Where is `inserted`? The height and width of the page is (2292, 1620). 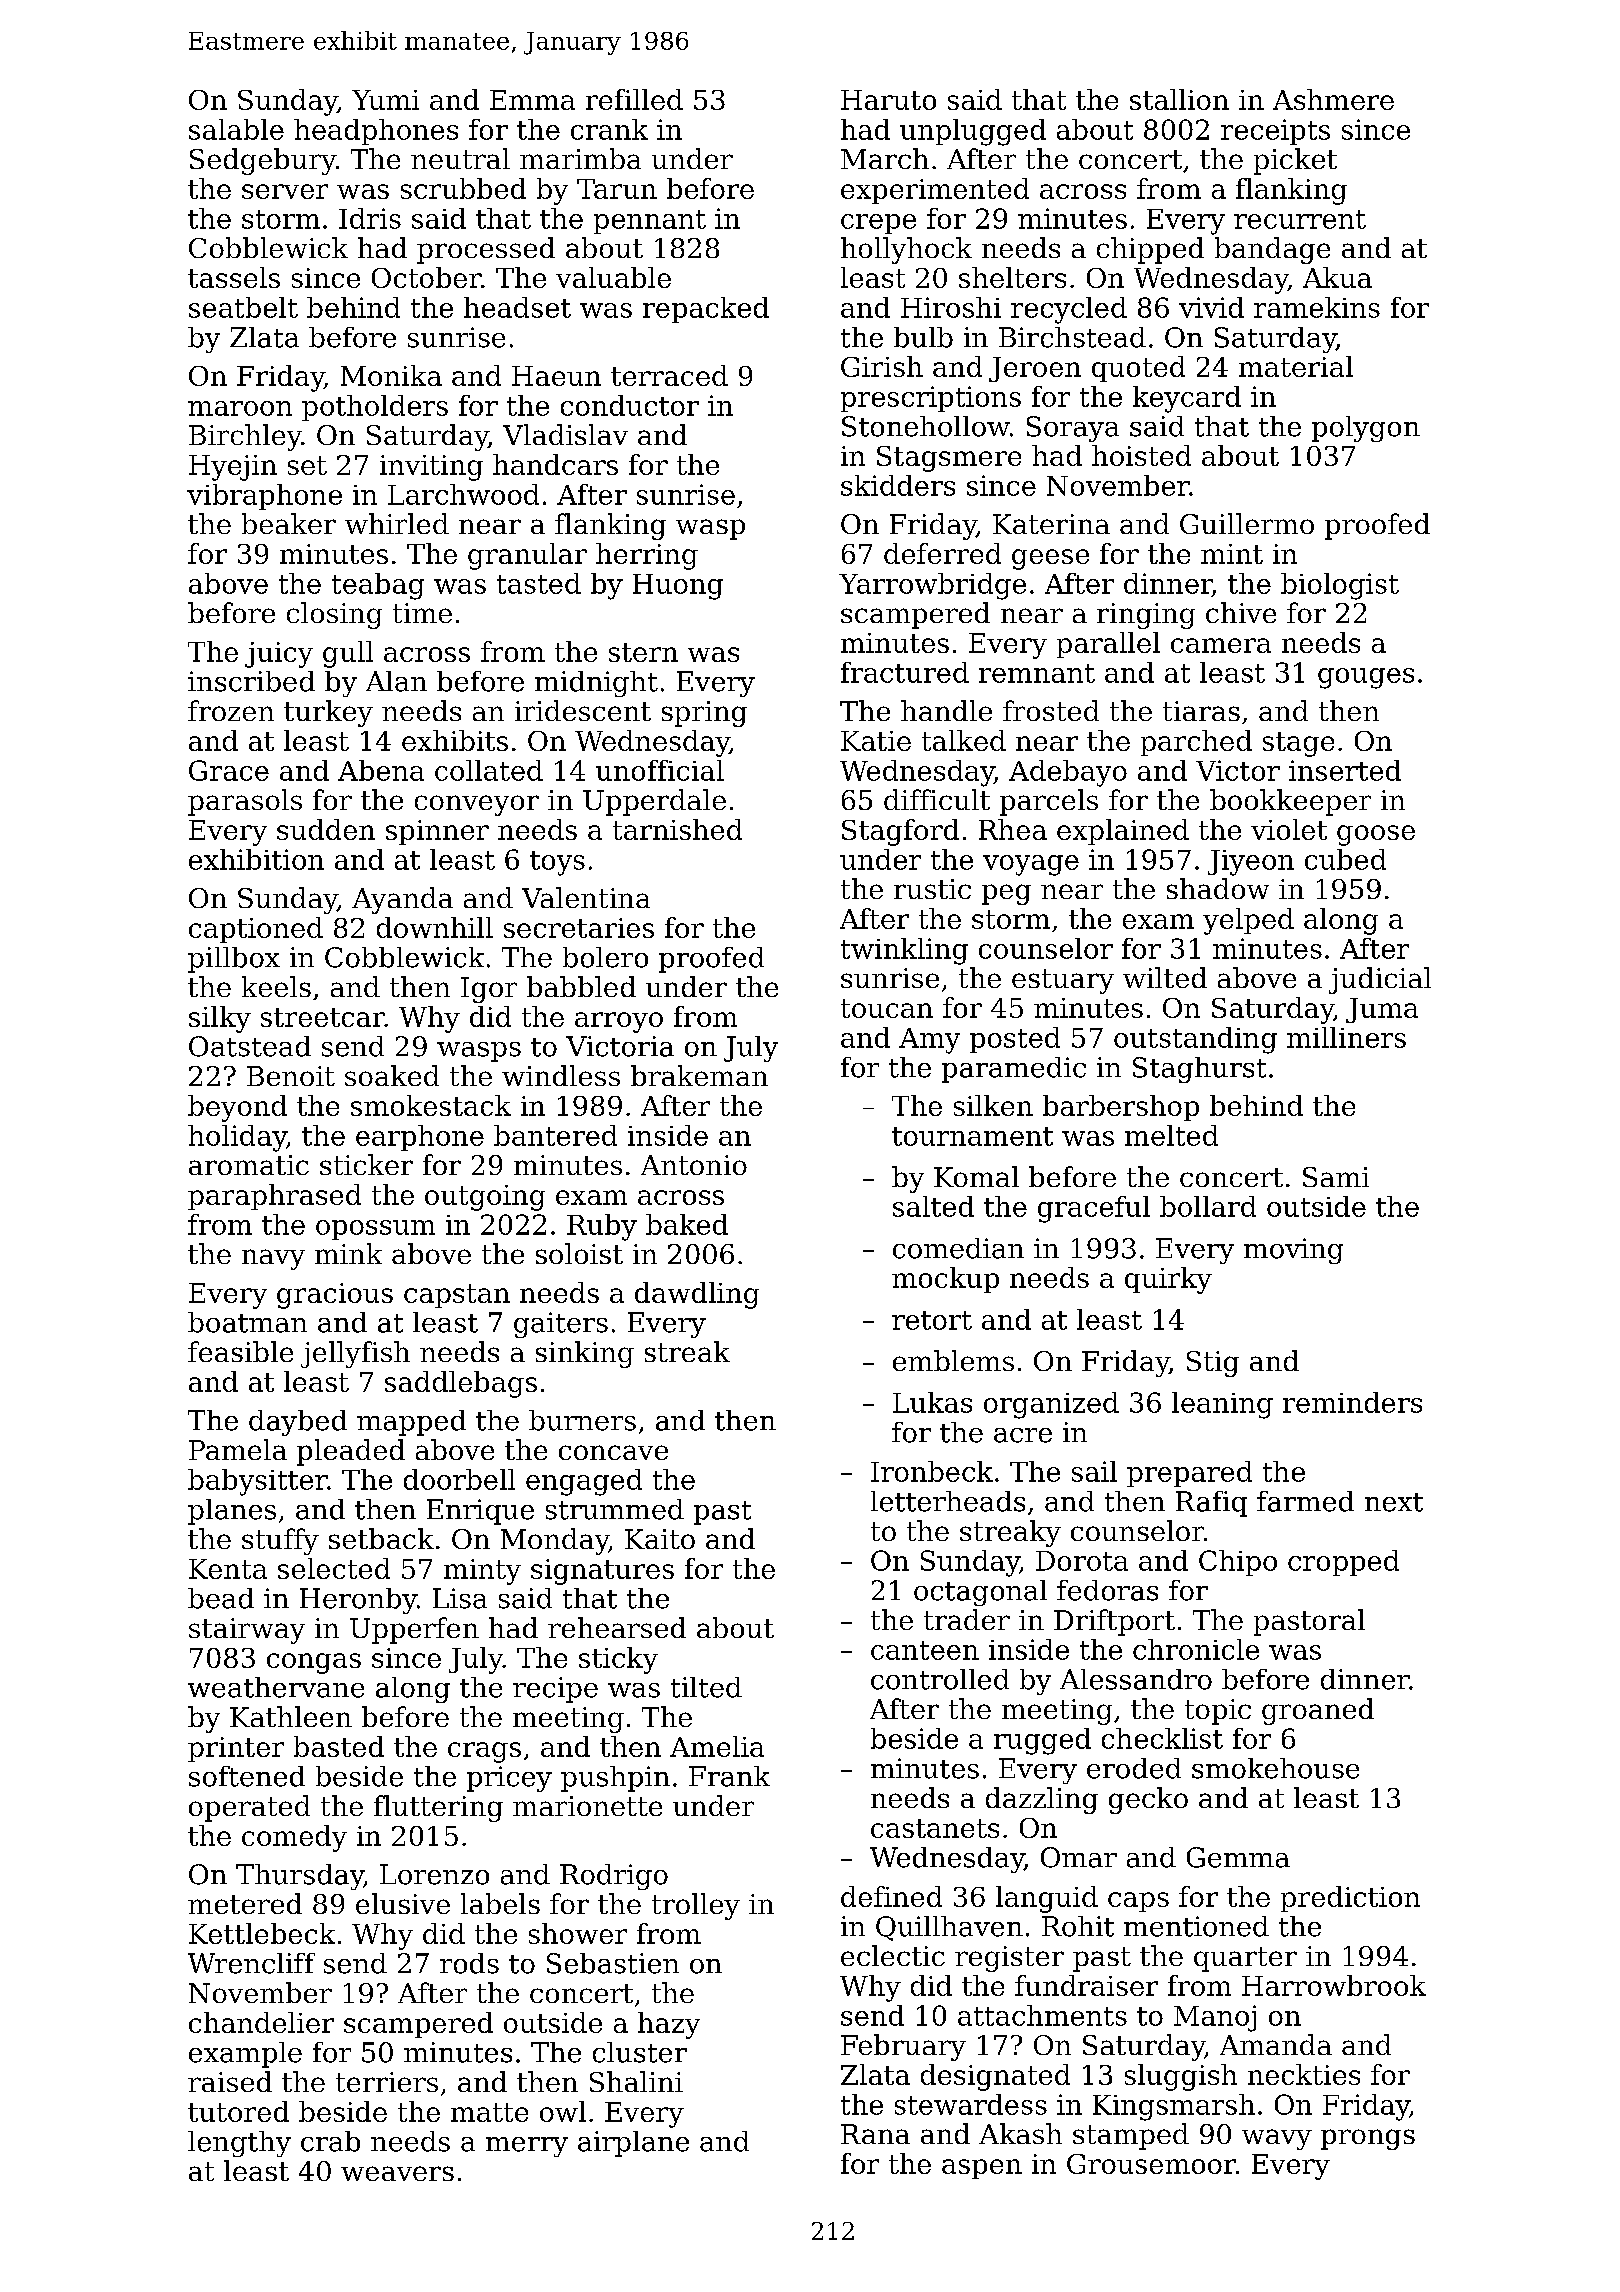 inserted is located at coordinates (1345, 770).
